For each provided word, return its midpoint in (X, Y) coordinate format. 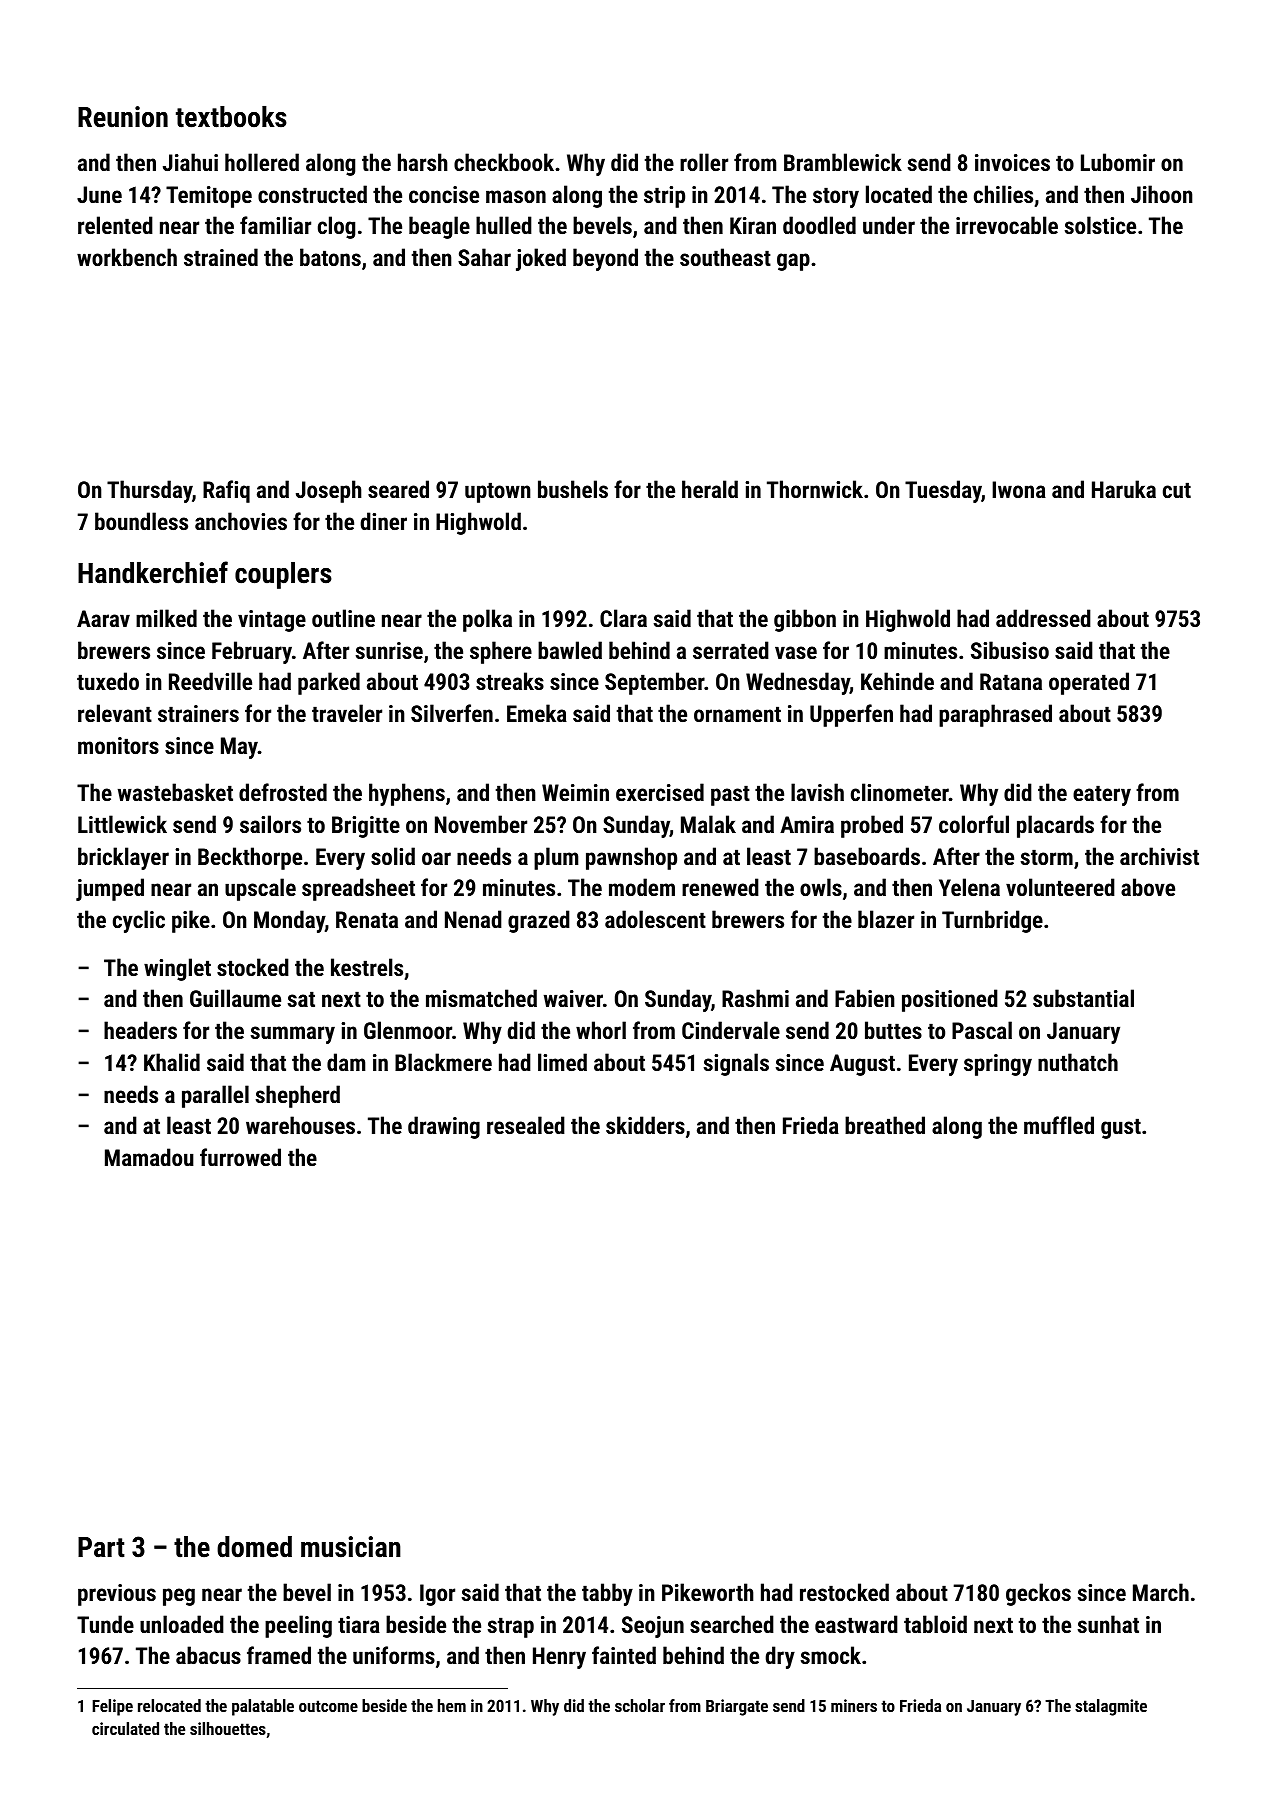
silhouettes (228, 1728)
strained (221, 257)
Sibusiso (1010, 650)
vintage (272, 621)
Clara (623, 618)
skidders (645, 1125)
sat (301, 999)
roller (704, 162)
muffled (1059, 1125)
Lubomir (1118, 162)
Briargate (737, 1707)
